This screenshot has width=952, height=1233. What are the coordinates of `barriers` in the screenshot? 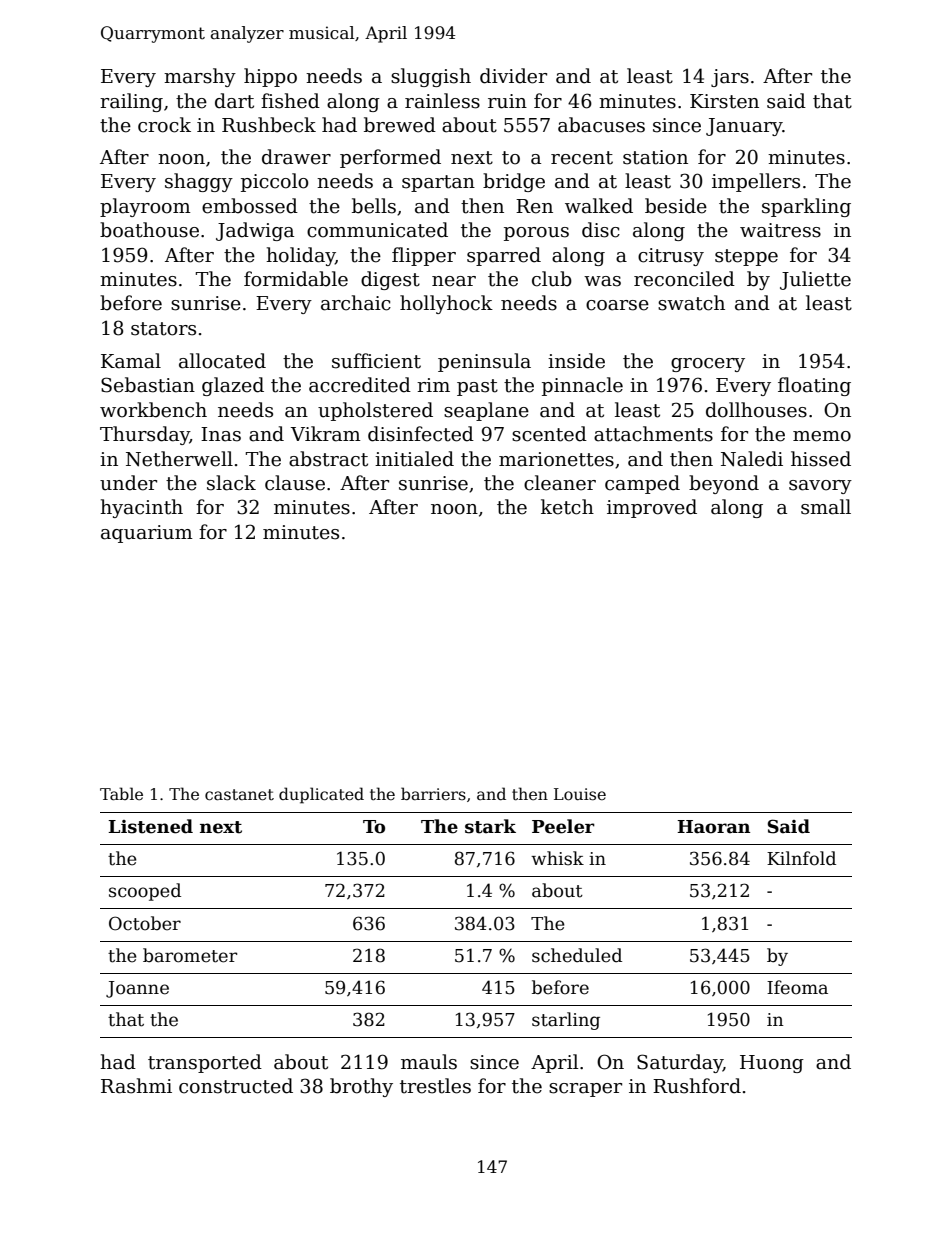 It's located at (433, 793).
